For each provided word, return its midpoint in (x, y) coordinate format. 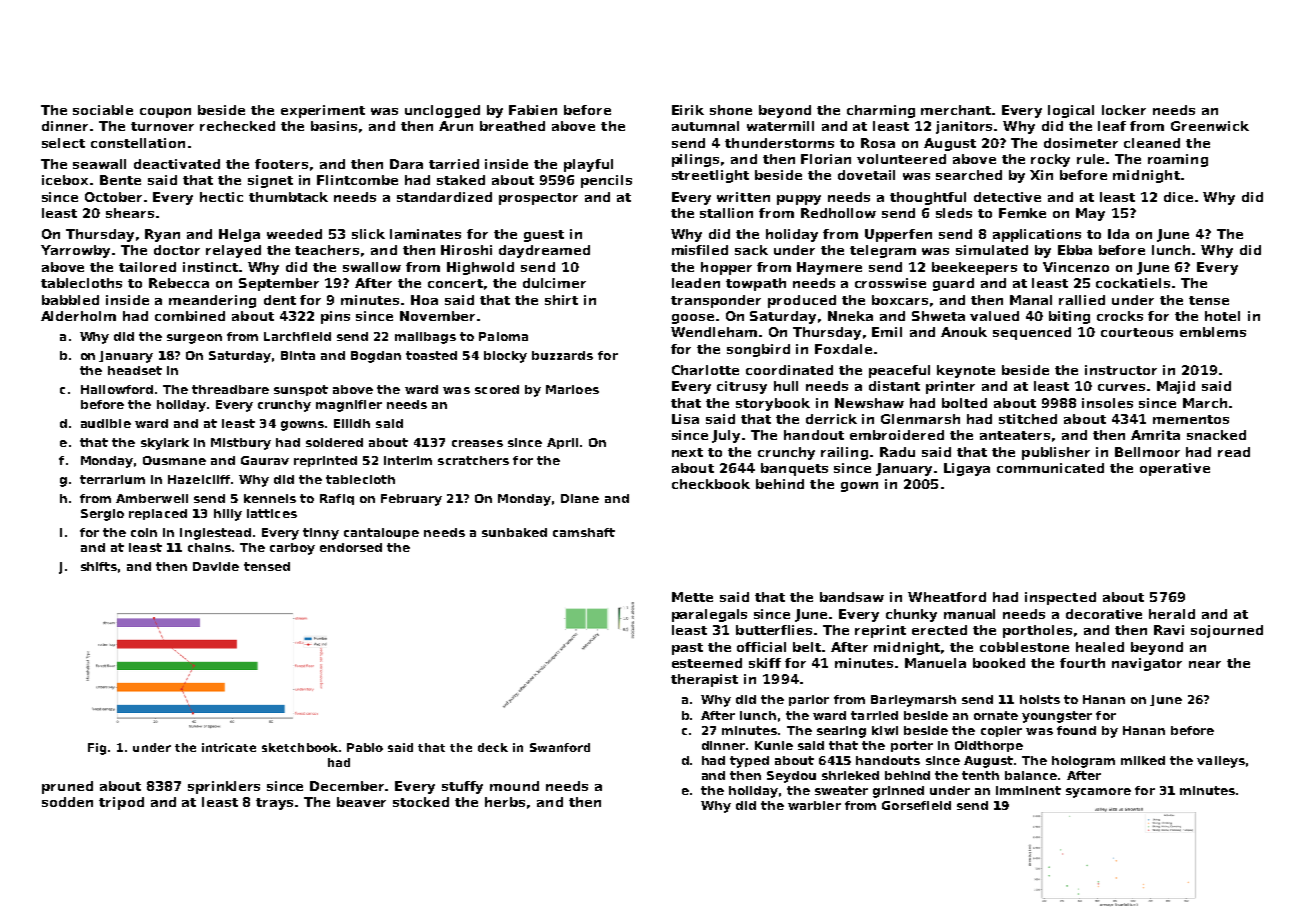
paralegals (709, 615)
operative (1175, 469)
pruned (67, 787)
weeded (294, 234)
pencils (606, 181)
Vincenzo (1076, 267)
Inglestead (215, 534)
